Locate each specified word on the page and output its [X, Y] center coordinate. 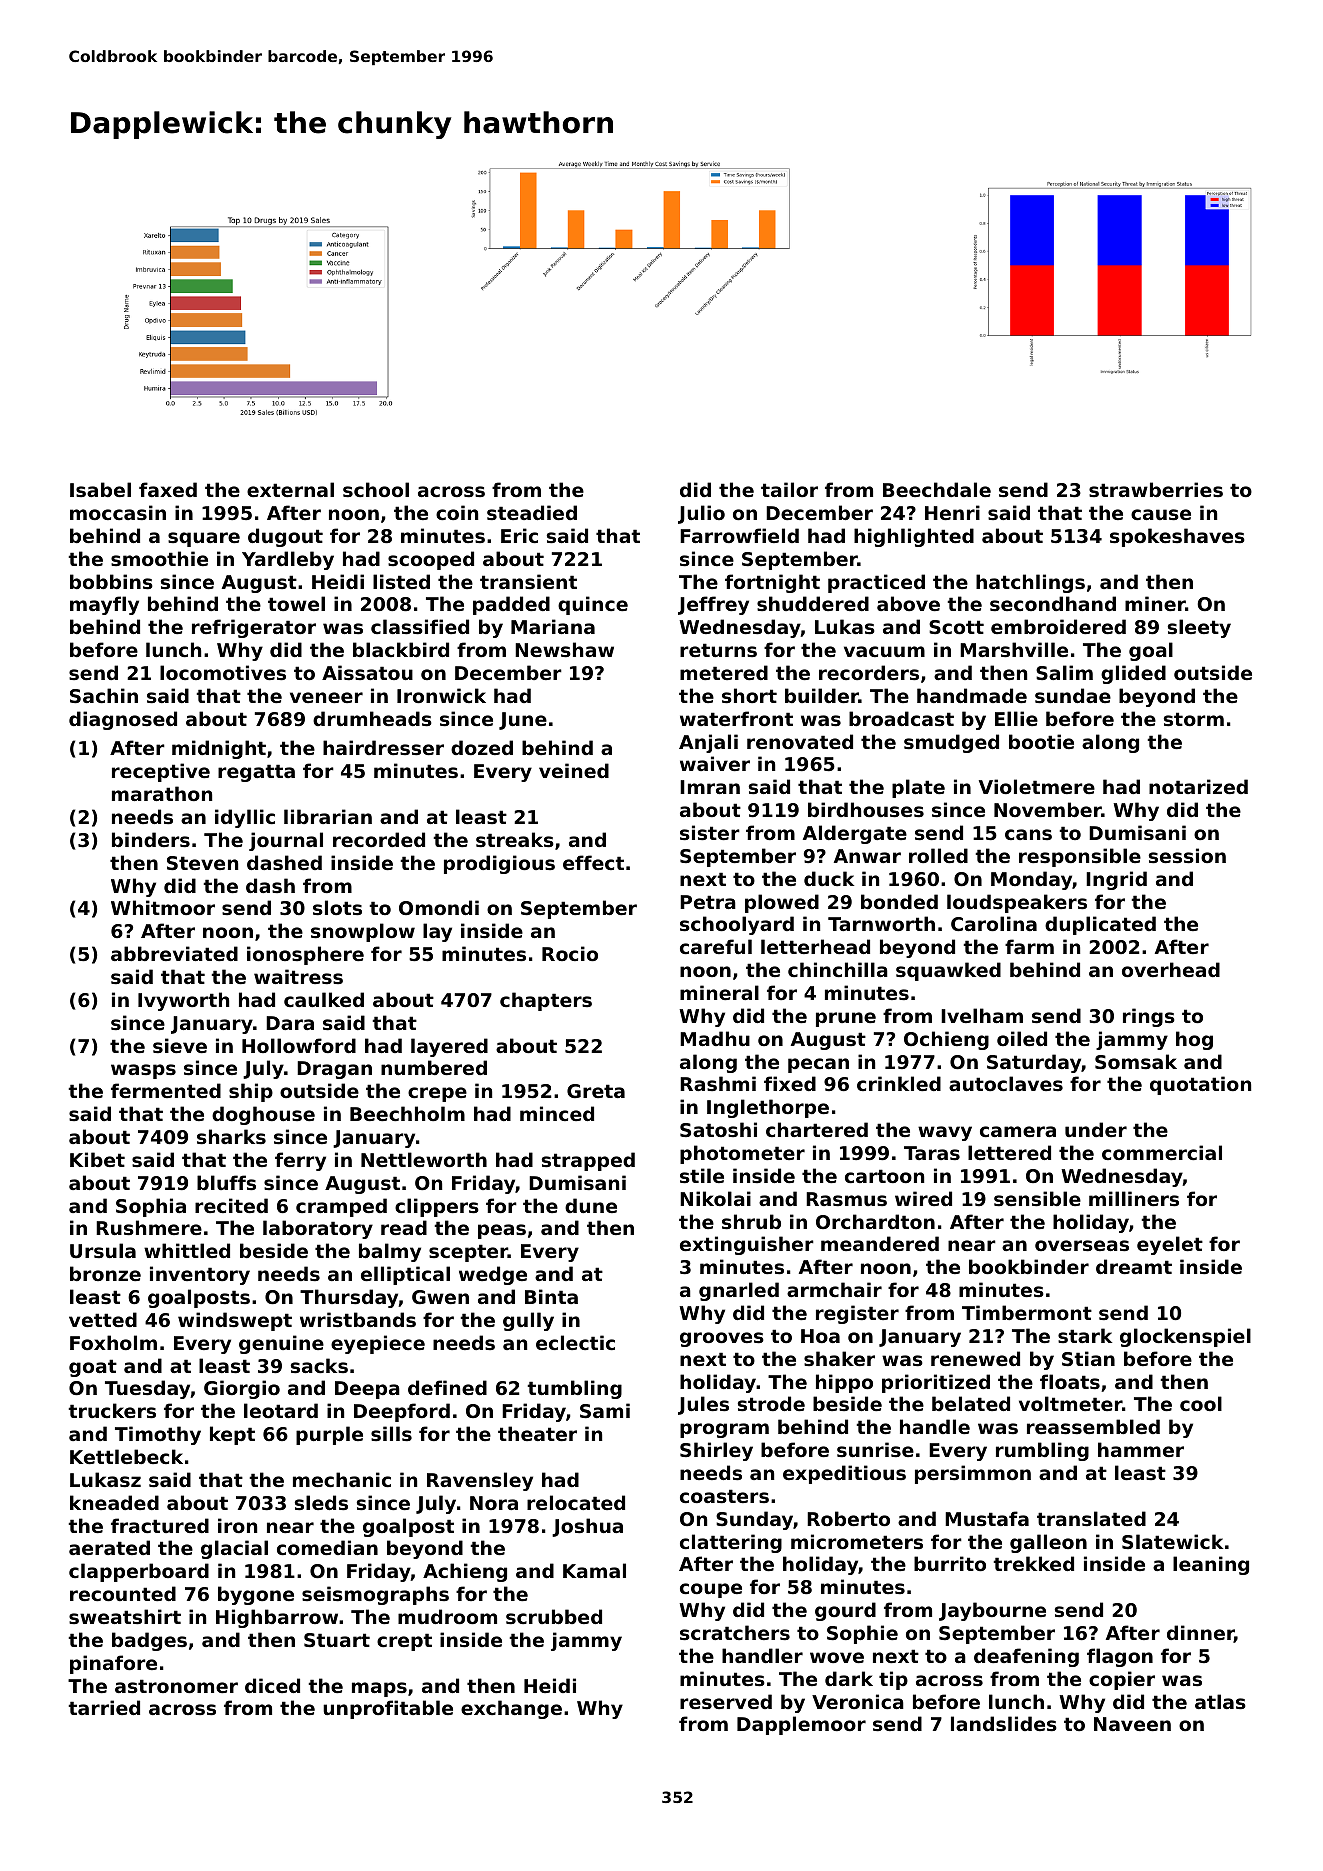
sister [710, 833]
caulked [324, 999]
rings [1149, 1017]
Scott [956, 627]
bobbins [111, 582]
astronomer [176, 1686]
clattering [731, 1543]
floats [1070, 1381]
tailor [789, 489]
